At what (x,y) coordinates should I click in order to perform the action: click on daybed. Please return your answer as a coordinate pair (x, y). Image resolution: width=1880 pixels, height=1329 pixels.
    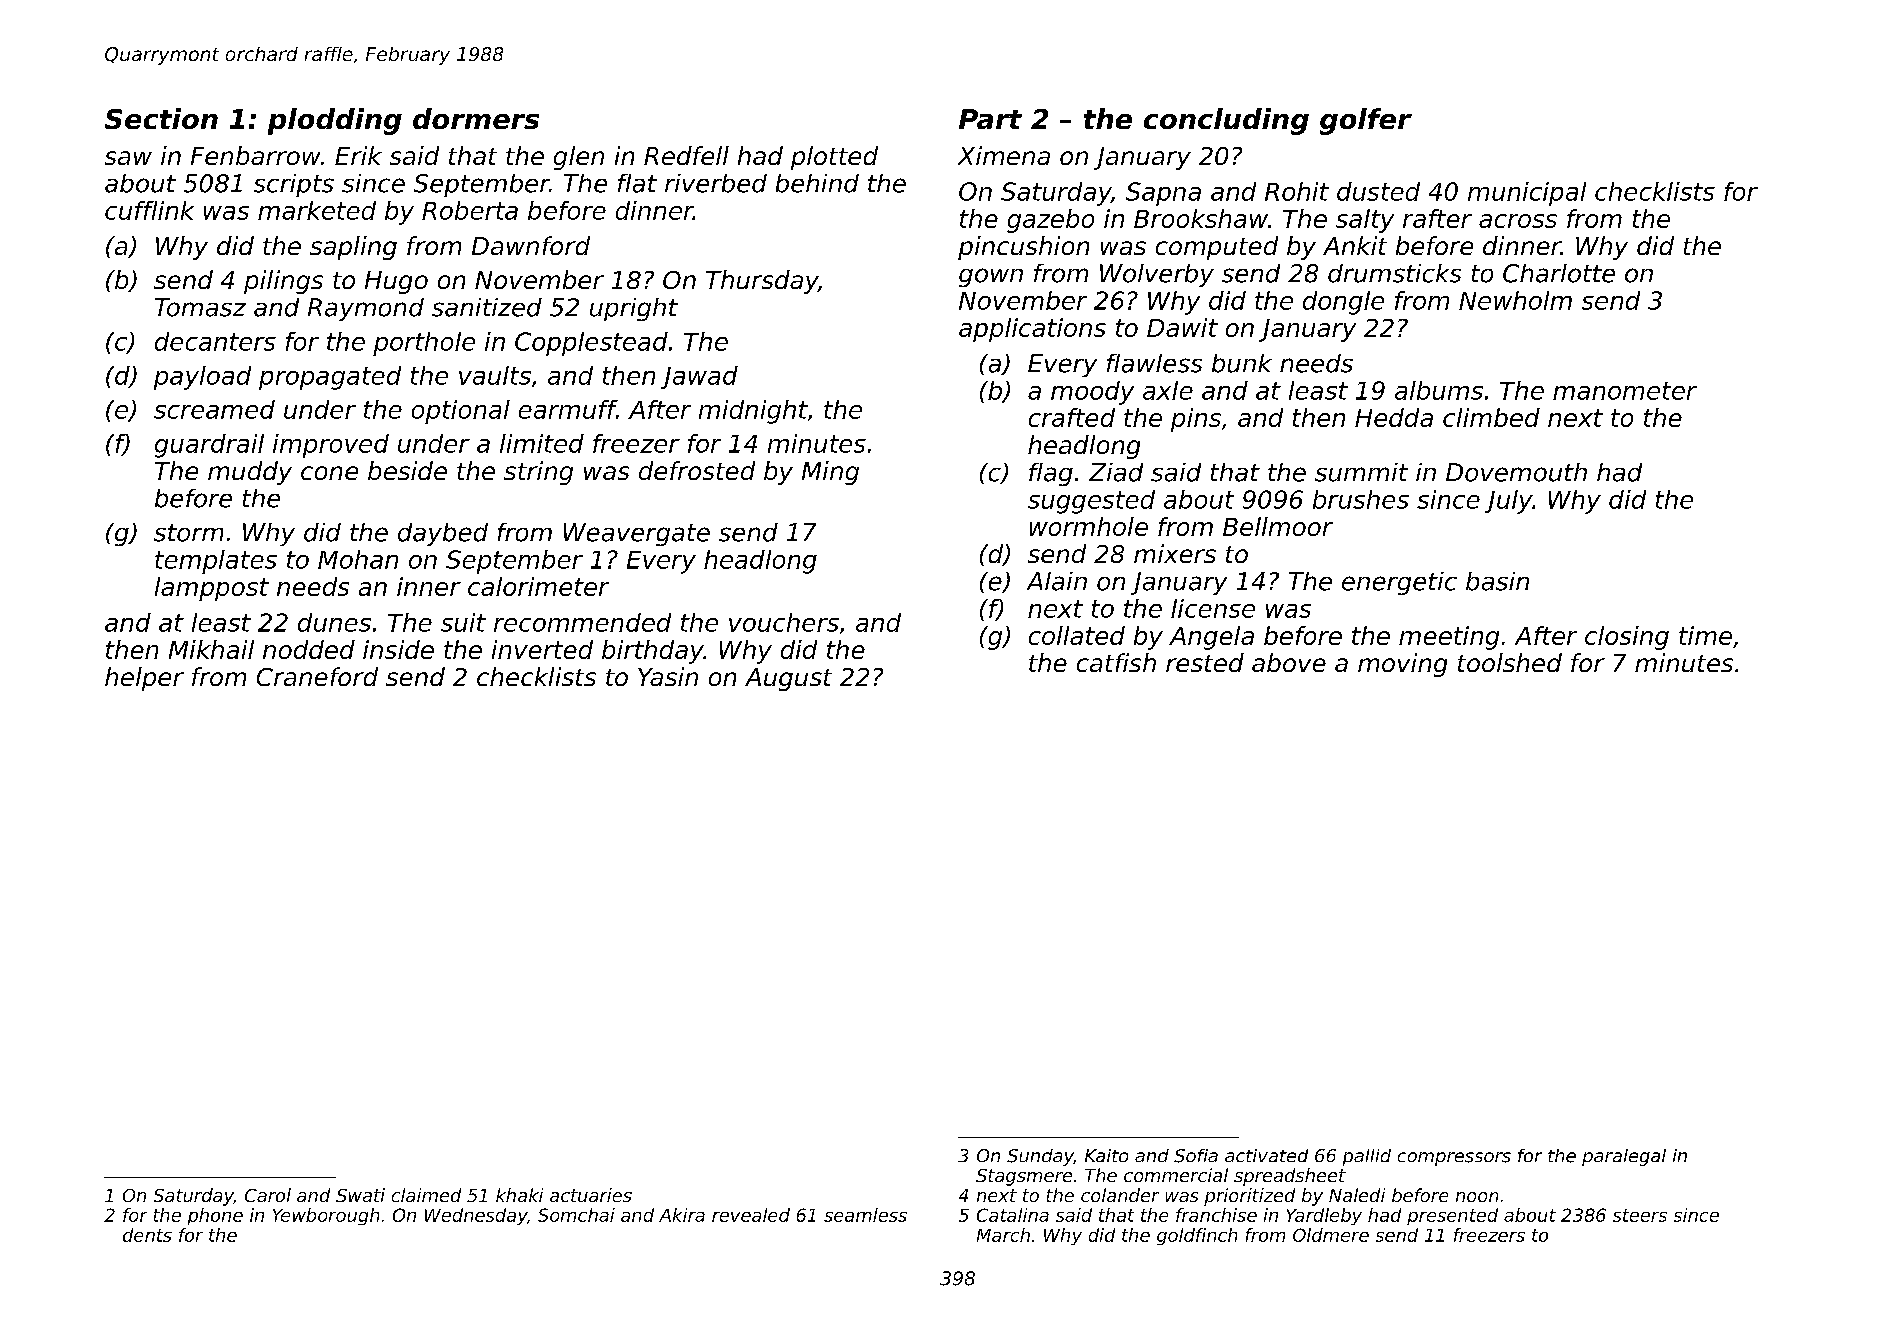
    Looking at the image, I should click on (443, 534).
